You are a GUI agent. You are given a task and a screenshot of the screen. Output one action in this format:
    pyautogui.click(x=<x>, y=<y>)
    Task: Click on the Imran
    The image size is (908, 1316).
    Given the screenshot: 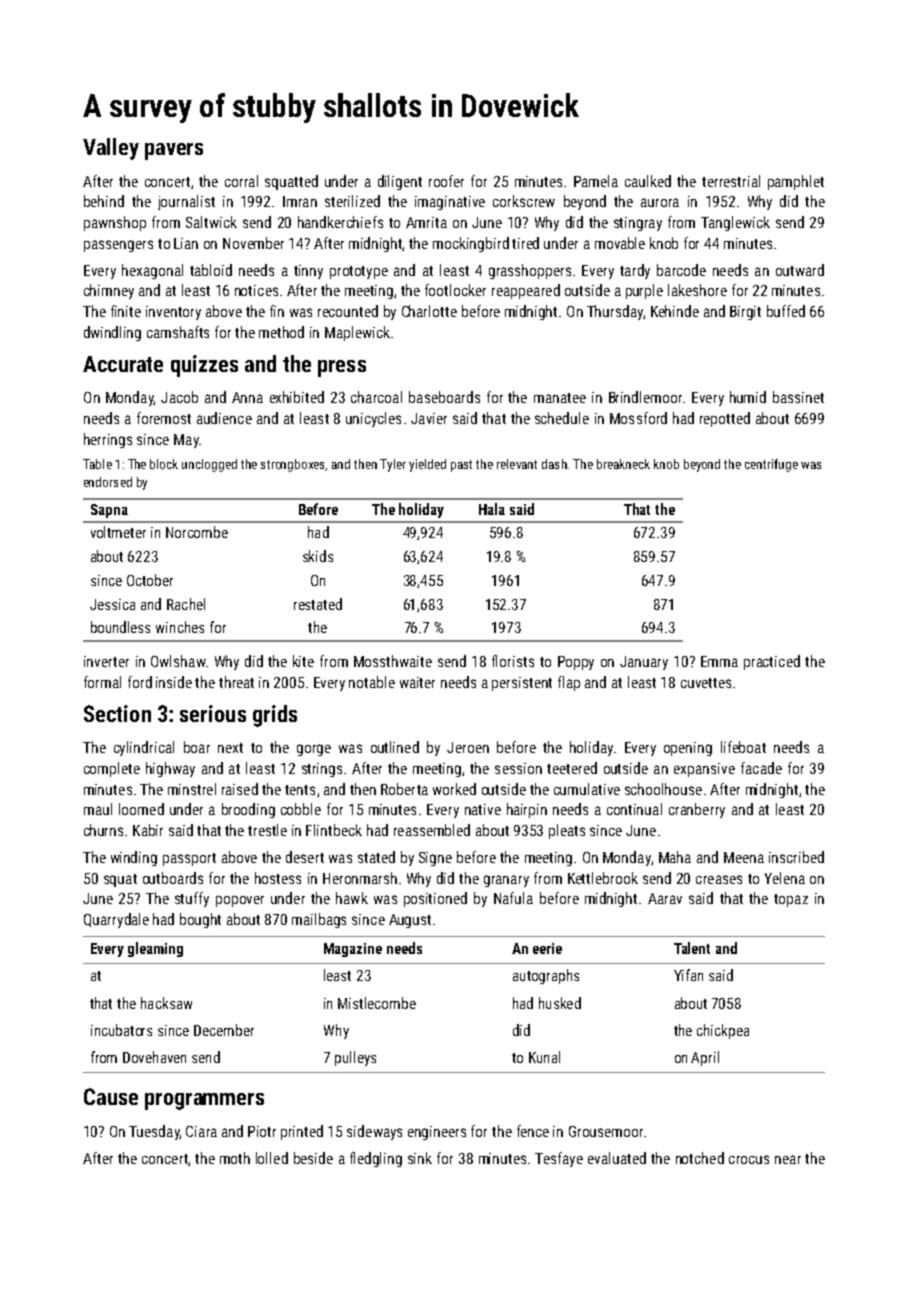 What is the action you would take?
    pyautogui.click(x=300, y=201)
